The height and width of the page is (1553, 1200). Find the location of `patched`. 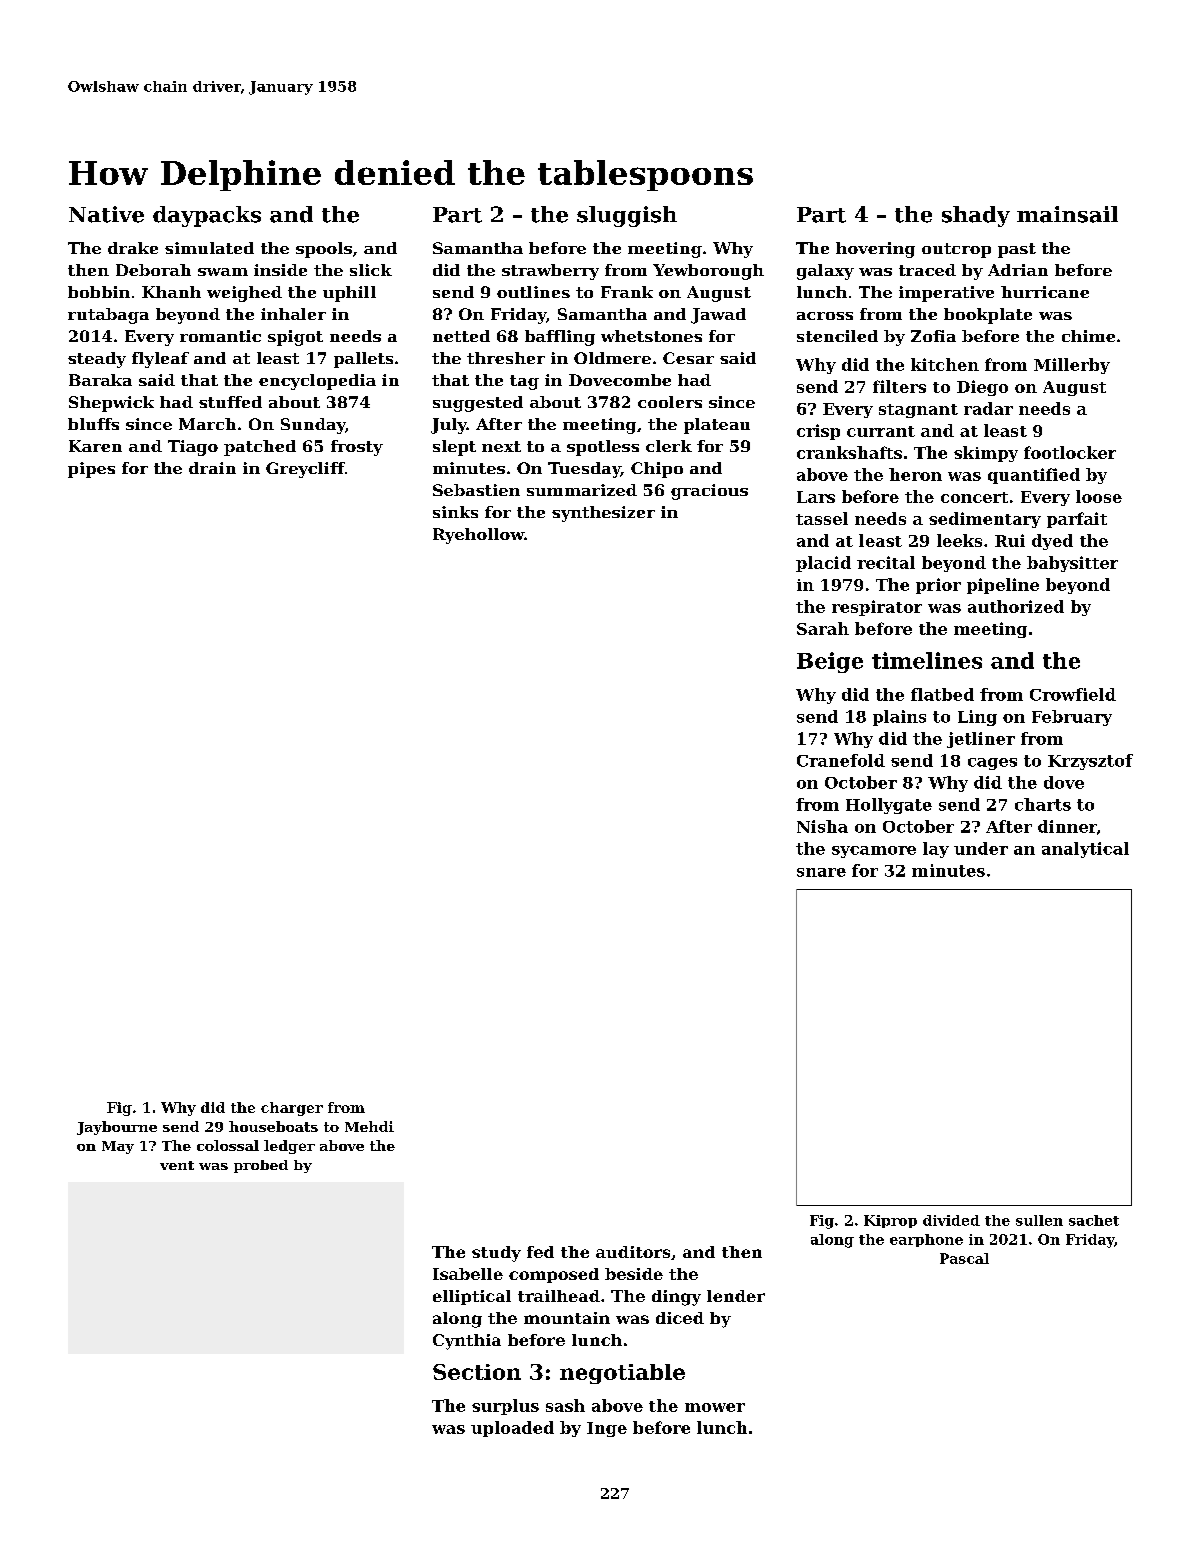

patched is located at coordinates (260, 448).
